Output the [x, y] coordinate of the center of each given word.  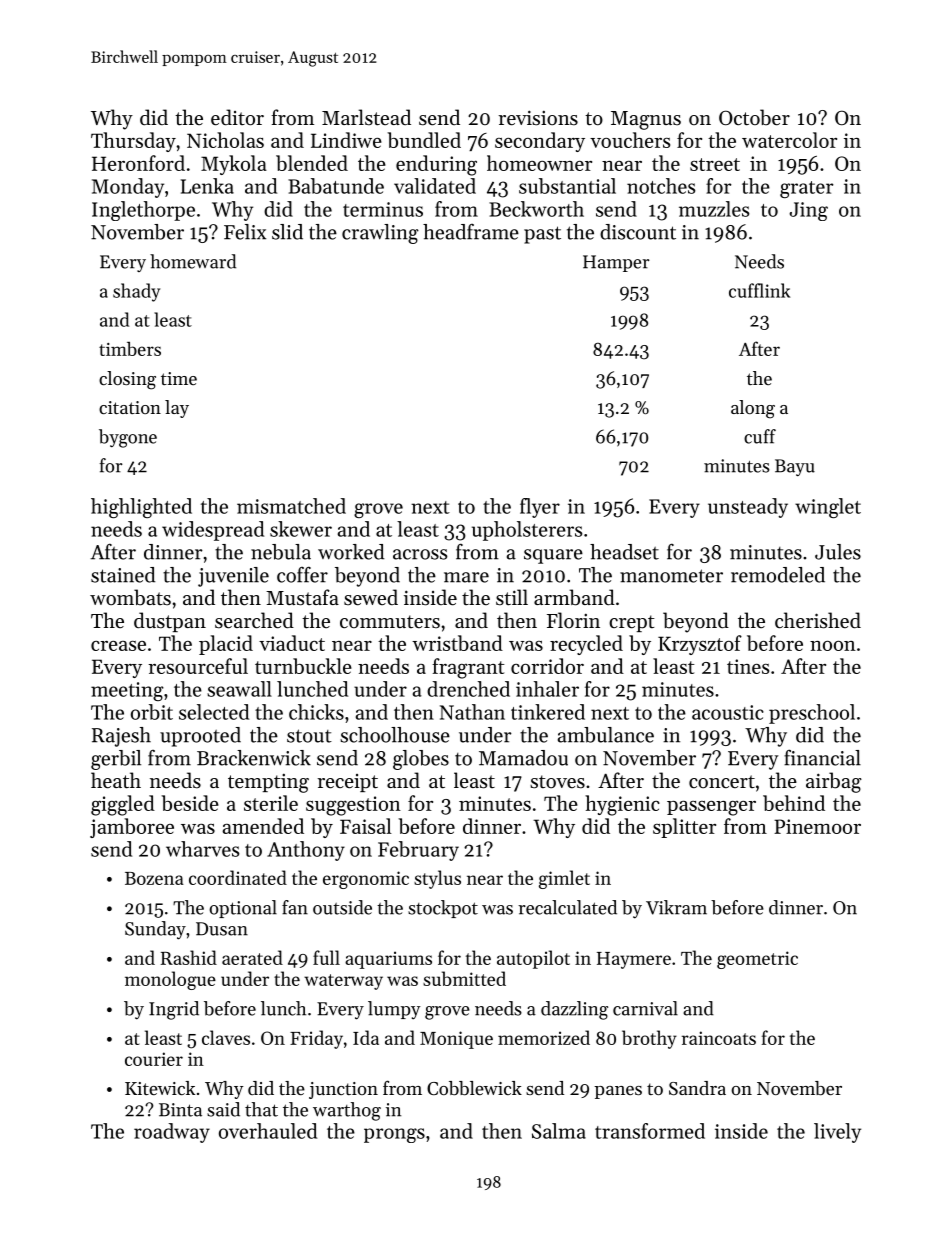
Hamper [616, 263]
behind [794, 803]
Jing [808, 211]
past [542, 235]
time [179, 378]
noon [833, 646]
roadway [172, 1133]
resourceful [198, 666]
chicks [316, 712]
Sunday [155, 930]
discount [638, 232]
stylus [437, 879]
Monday [128, 188]
